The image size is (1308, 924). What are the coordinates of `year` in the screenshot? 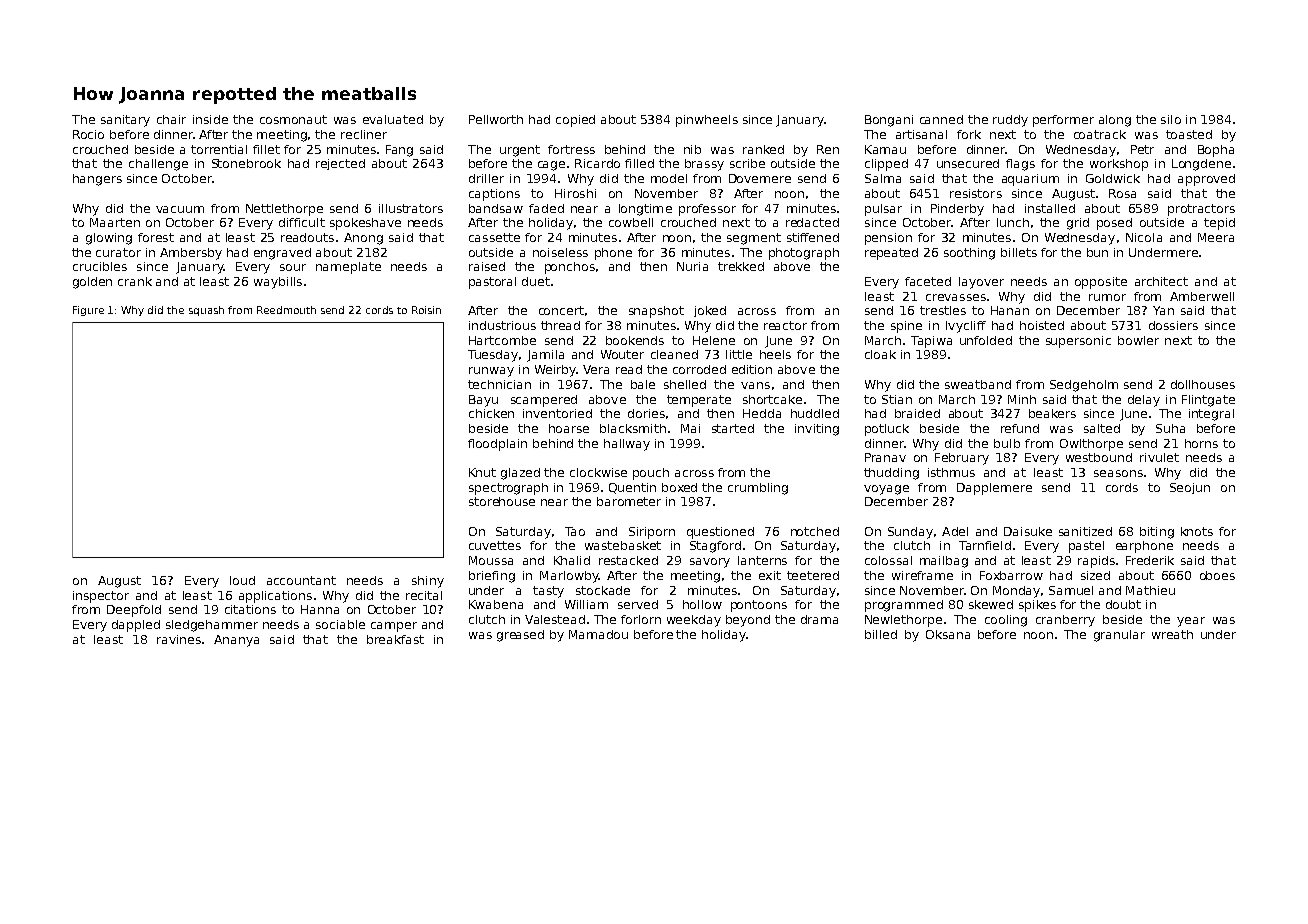 It's located at (1191, 622).
